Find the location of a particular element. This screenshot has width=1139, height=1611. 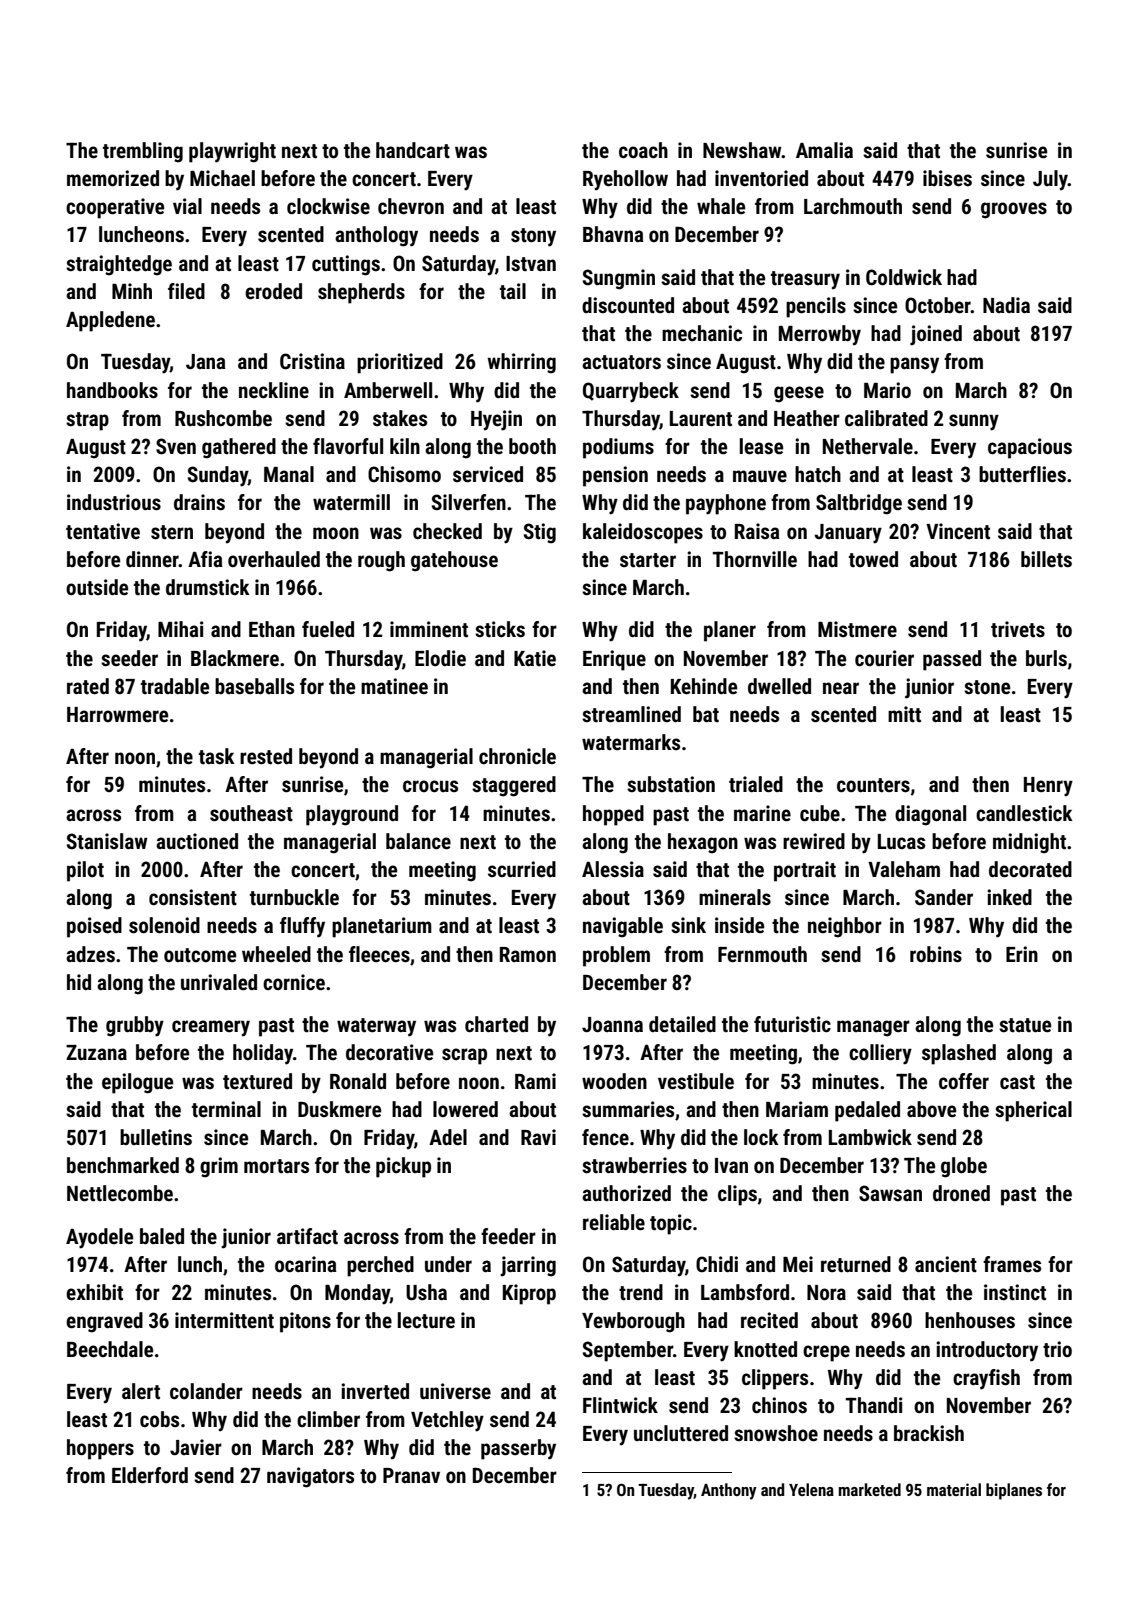

Mistmere is located at coordinates (857, 629).
